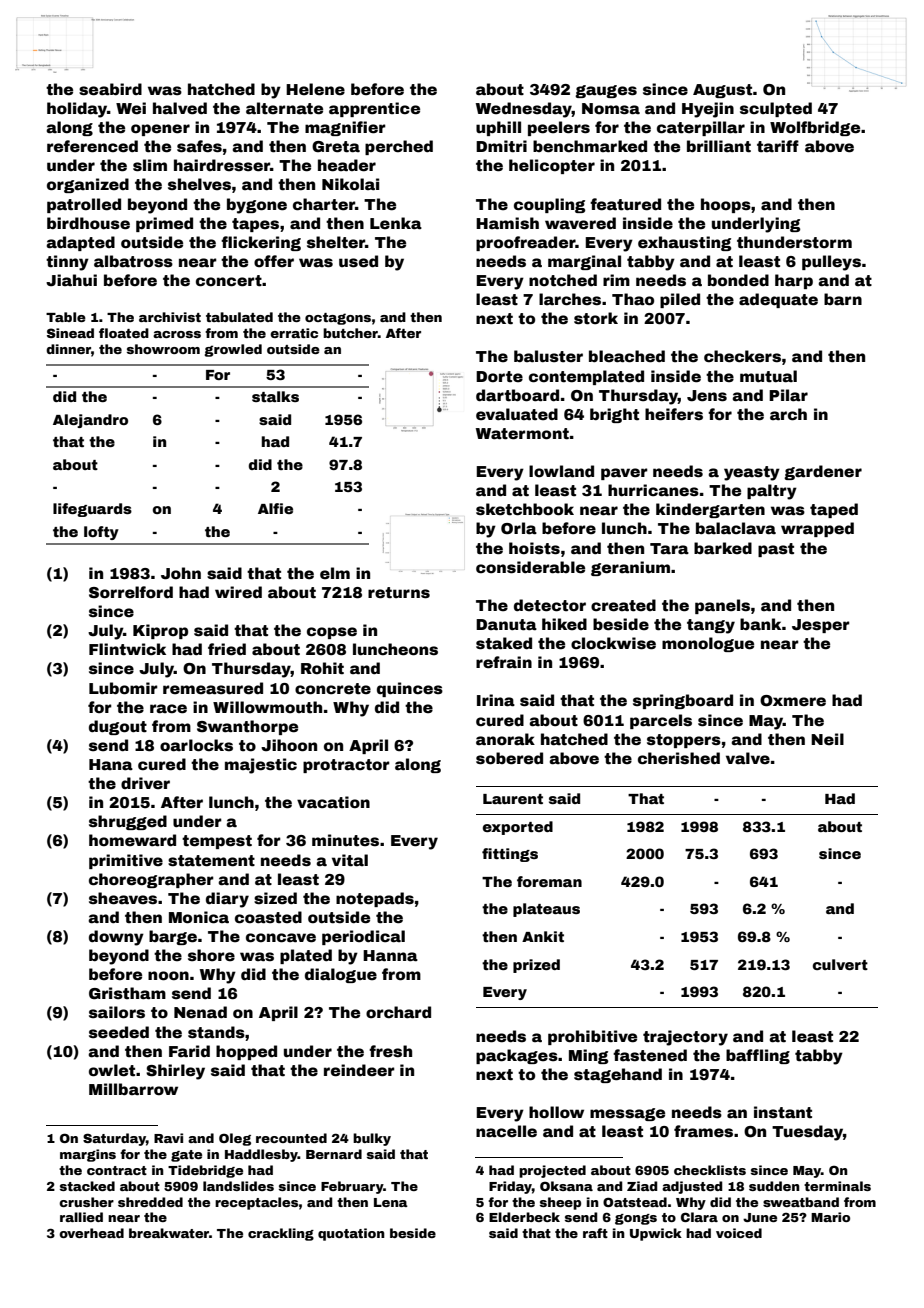  I want to click on trajectory, so click(685, 1038).
